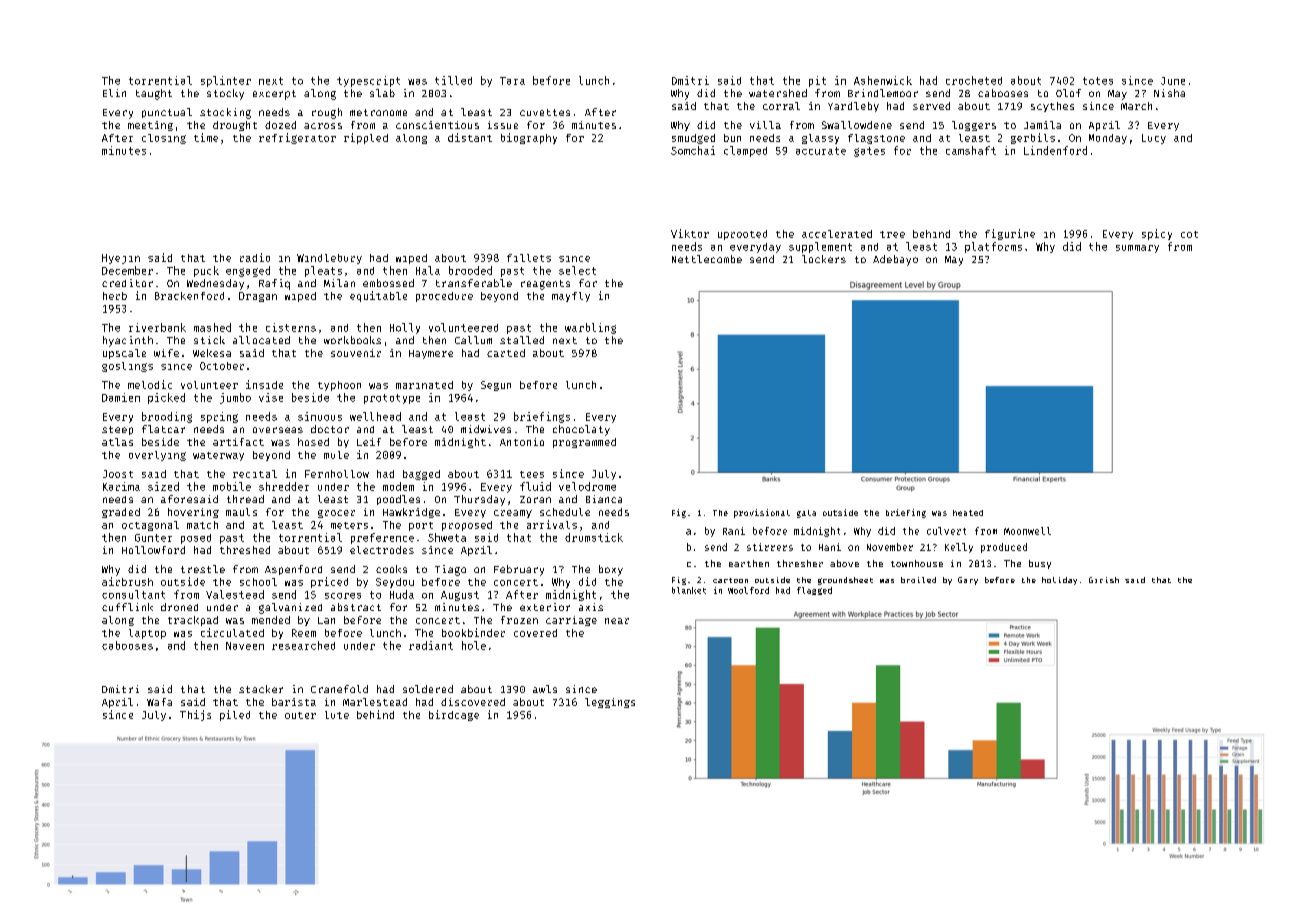 The width and height of the document is (1308, 924). Describe the element at coordinates (895, 260) in the document. I see `Adebayo` at that location.
